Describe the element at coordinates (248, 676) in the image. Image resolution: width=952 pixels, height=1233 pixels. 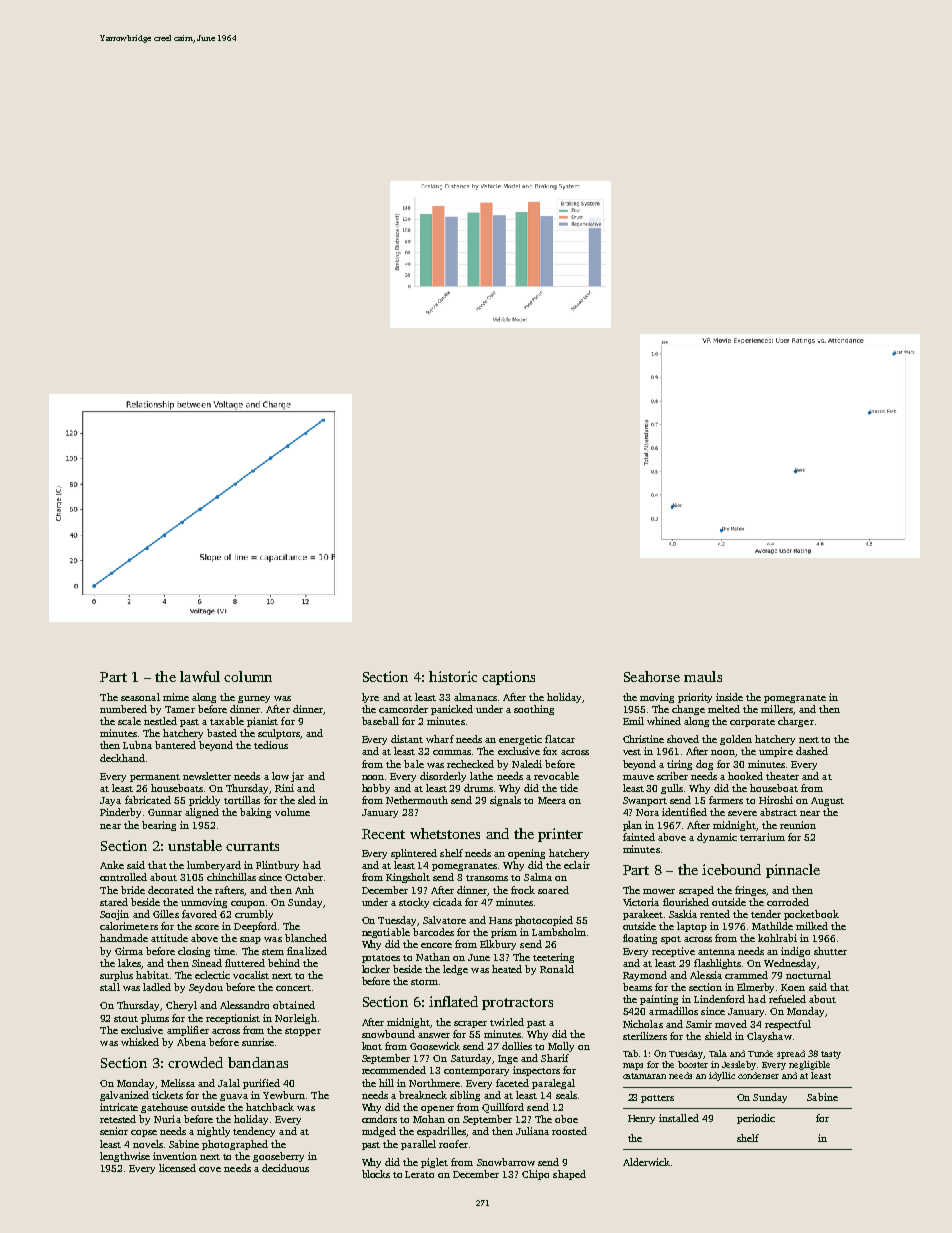
I see `column` at that location.
